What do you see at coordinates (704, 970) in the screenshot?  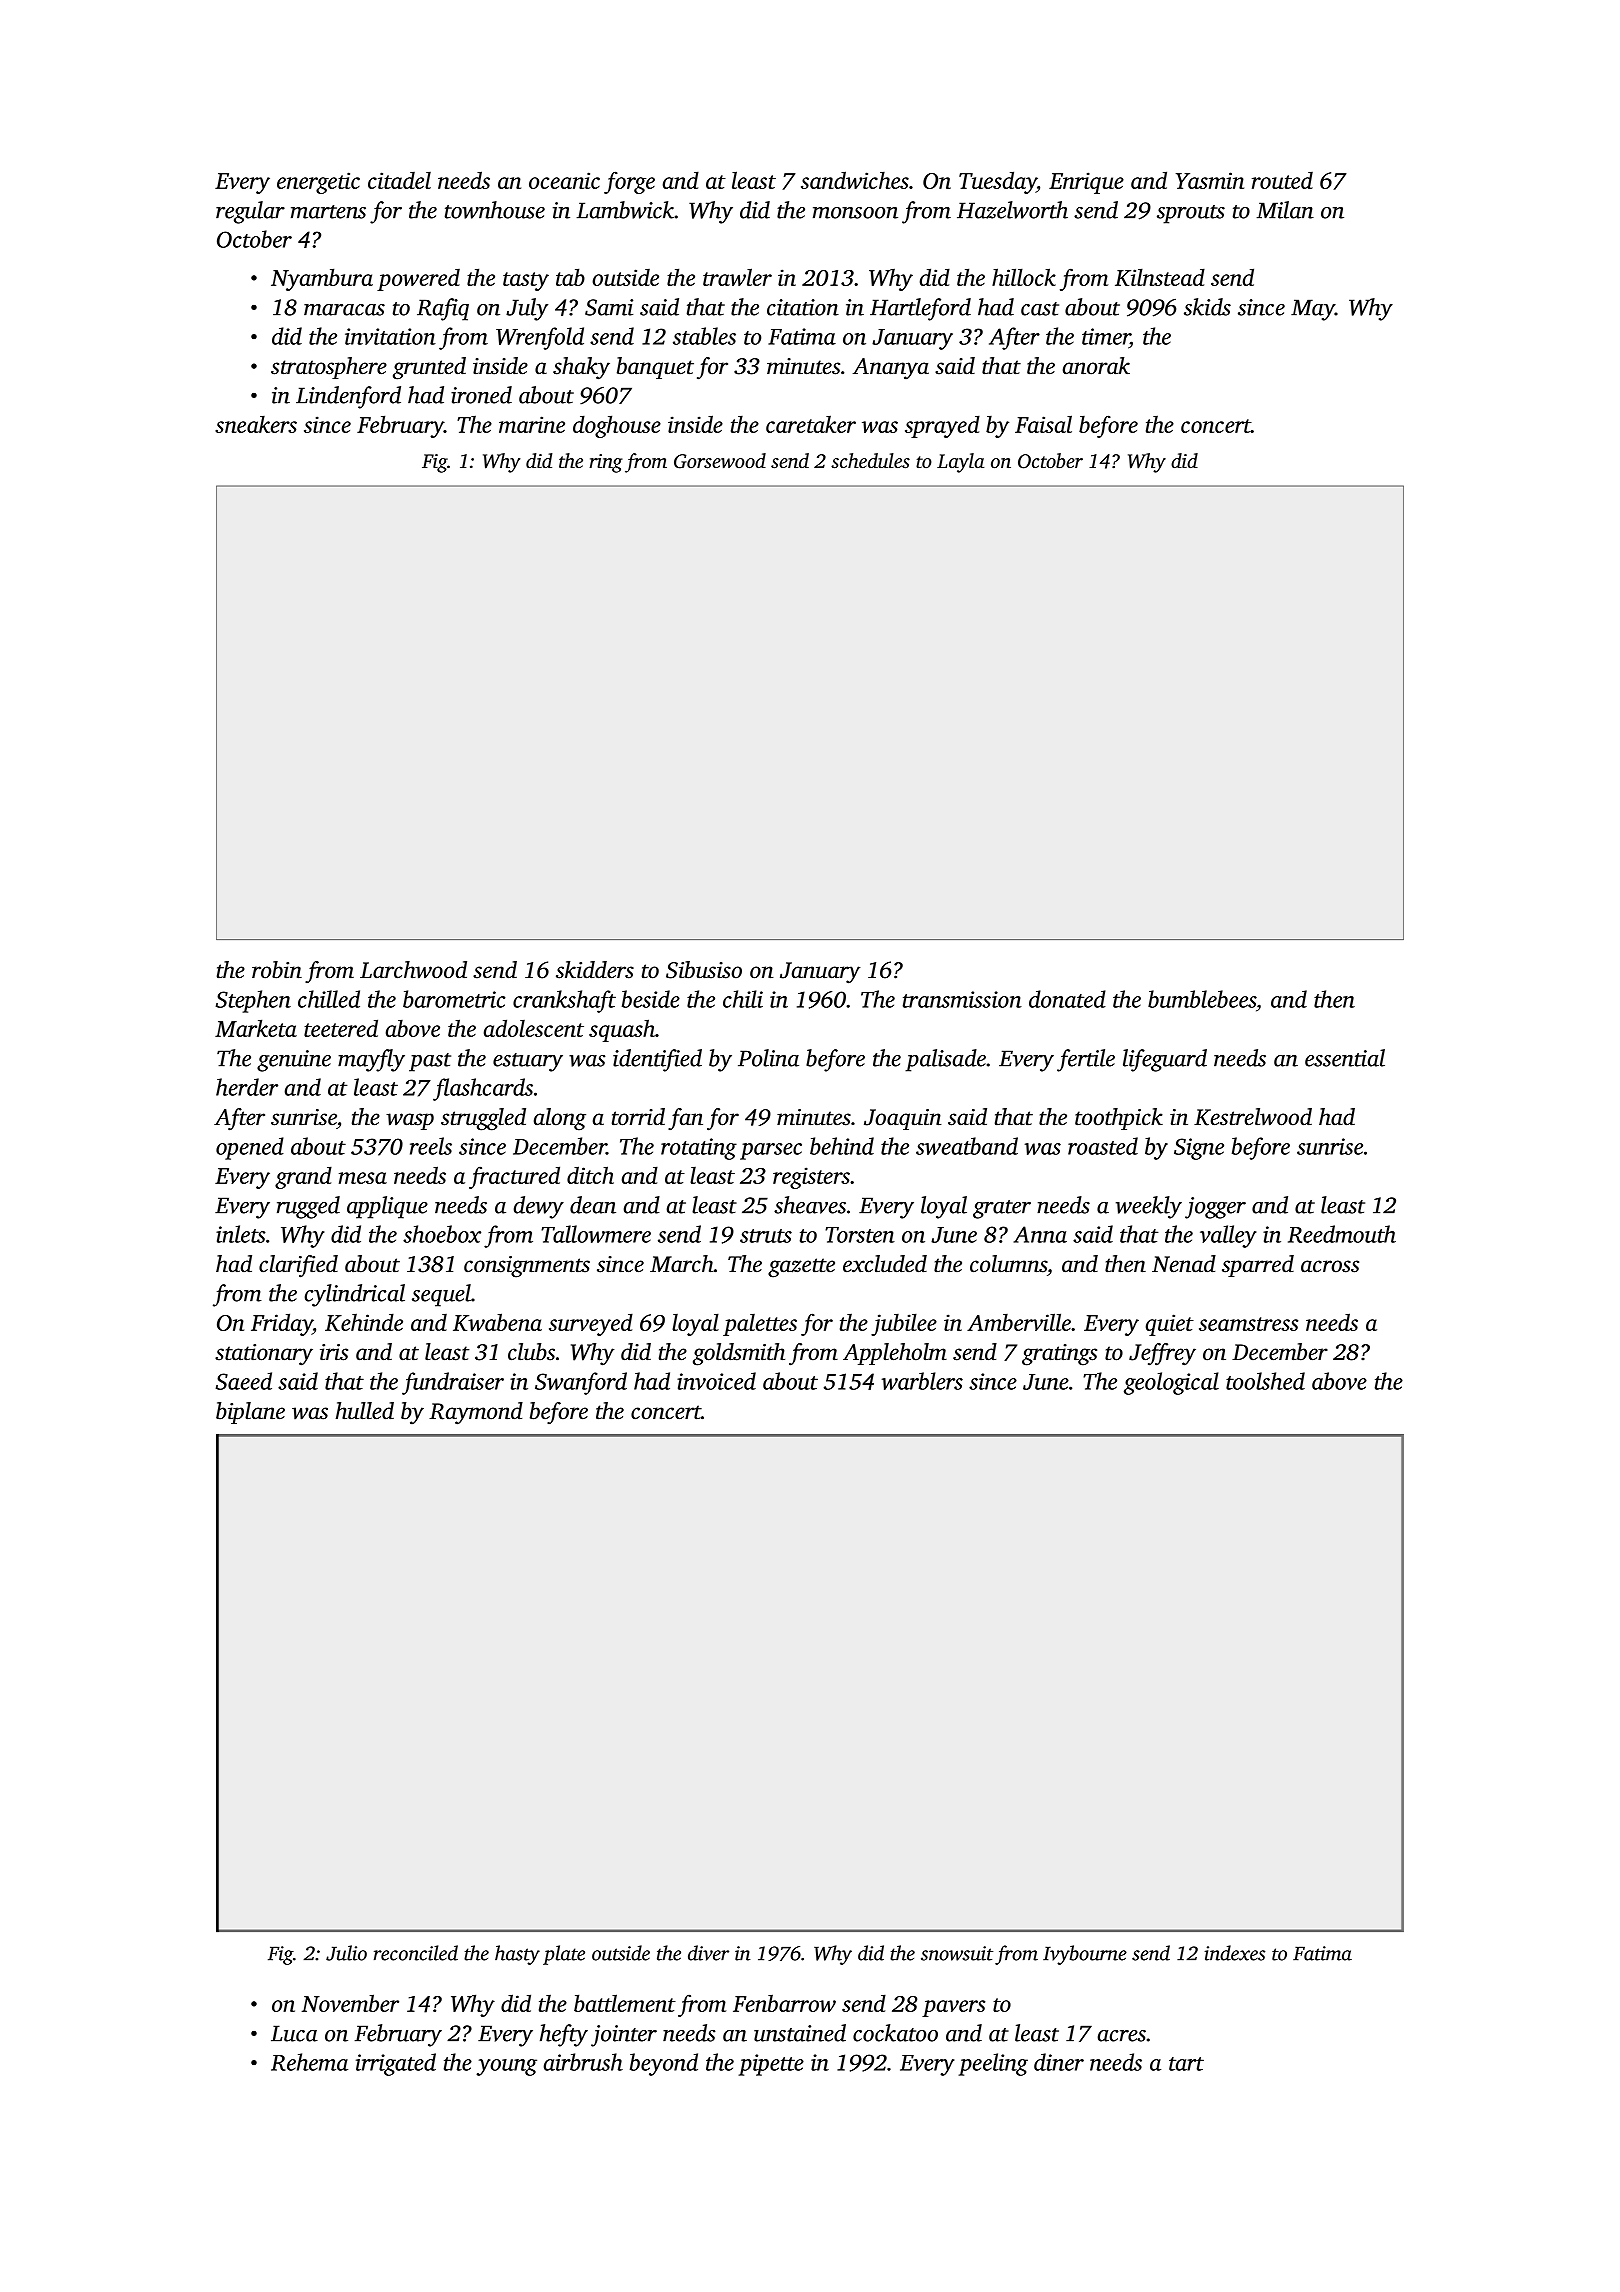 I see `Sibusiso` at bounding box center [704, 970].
